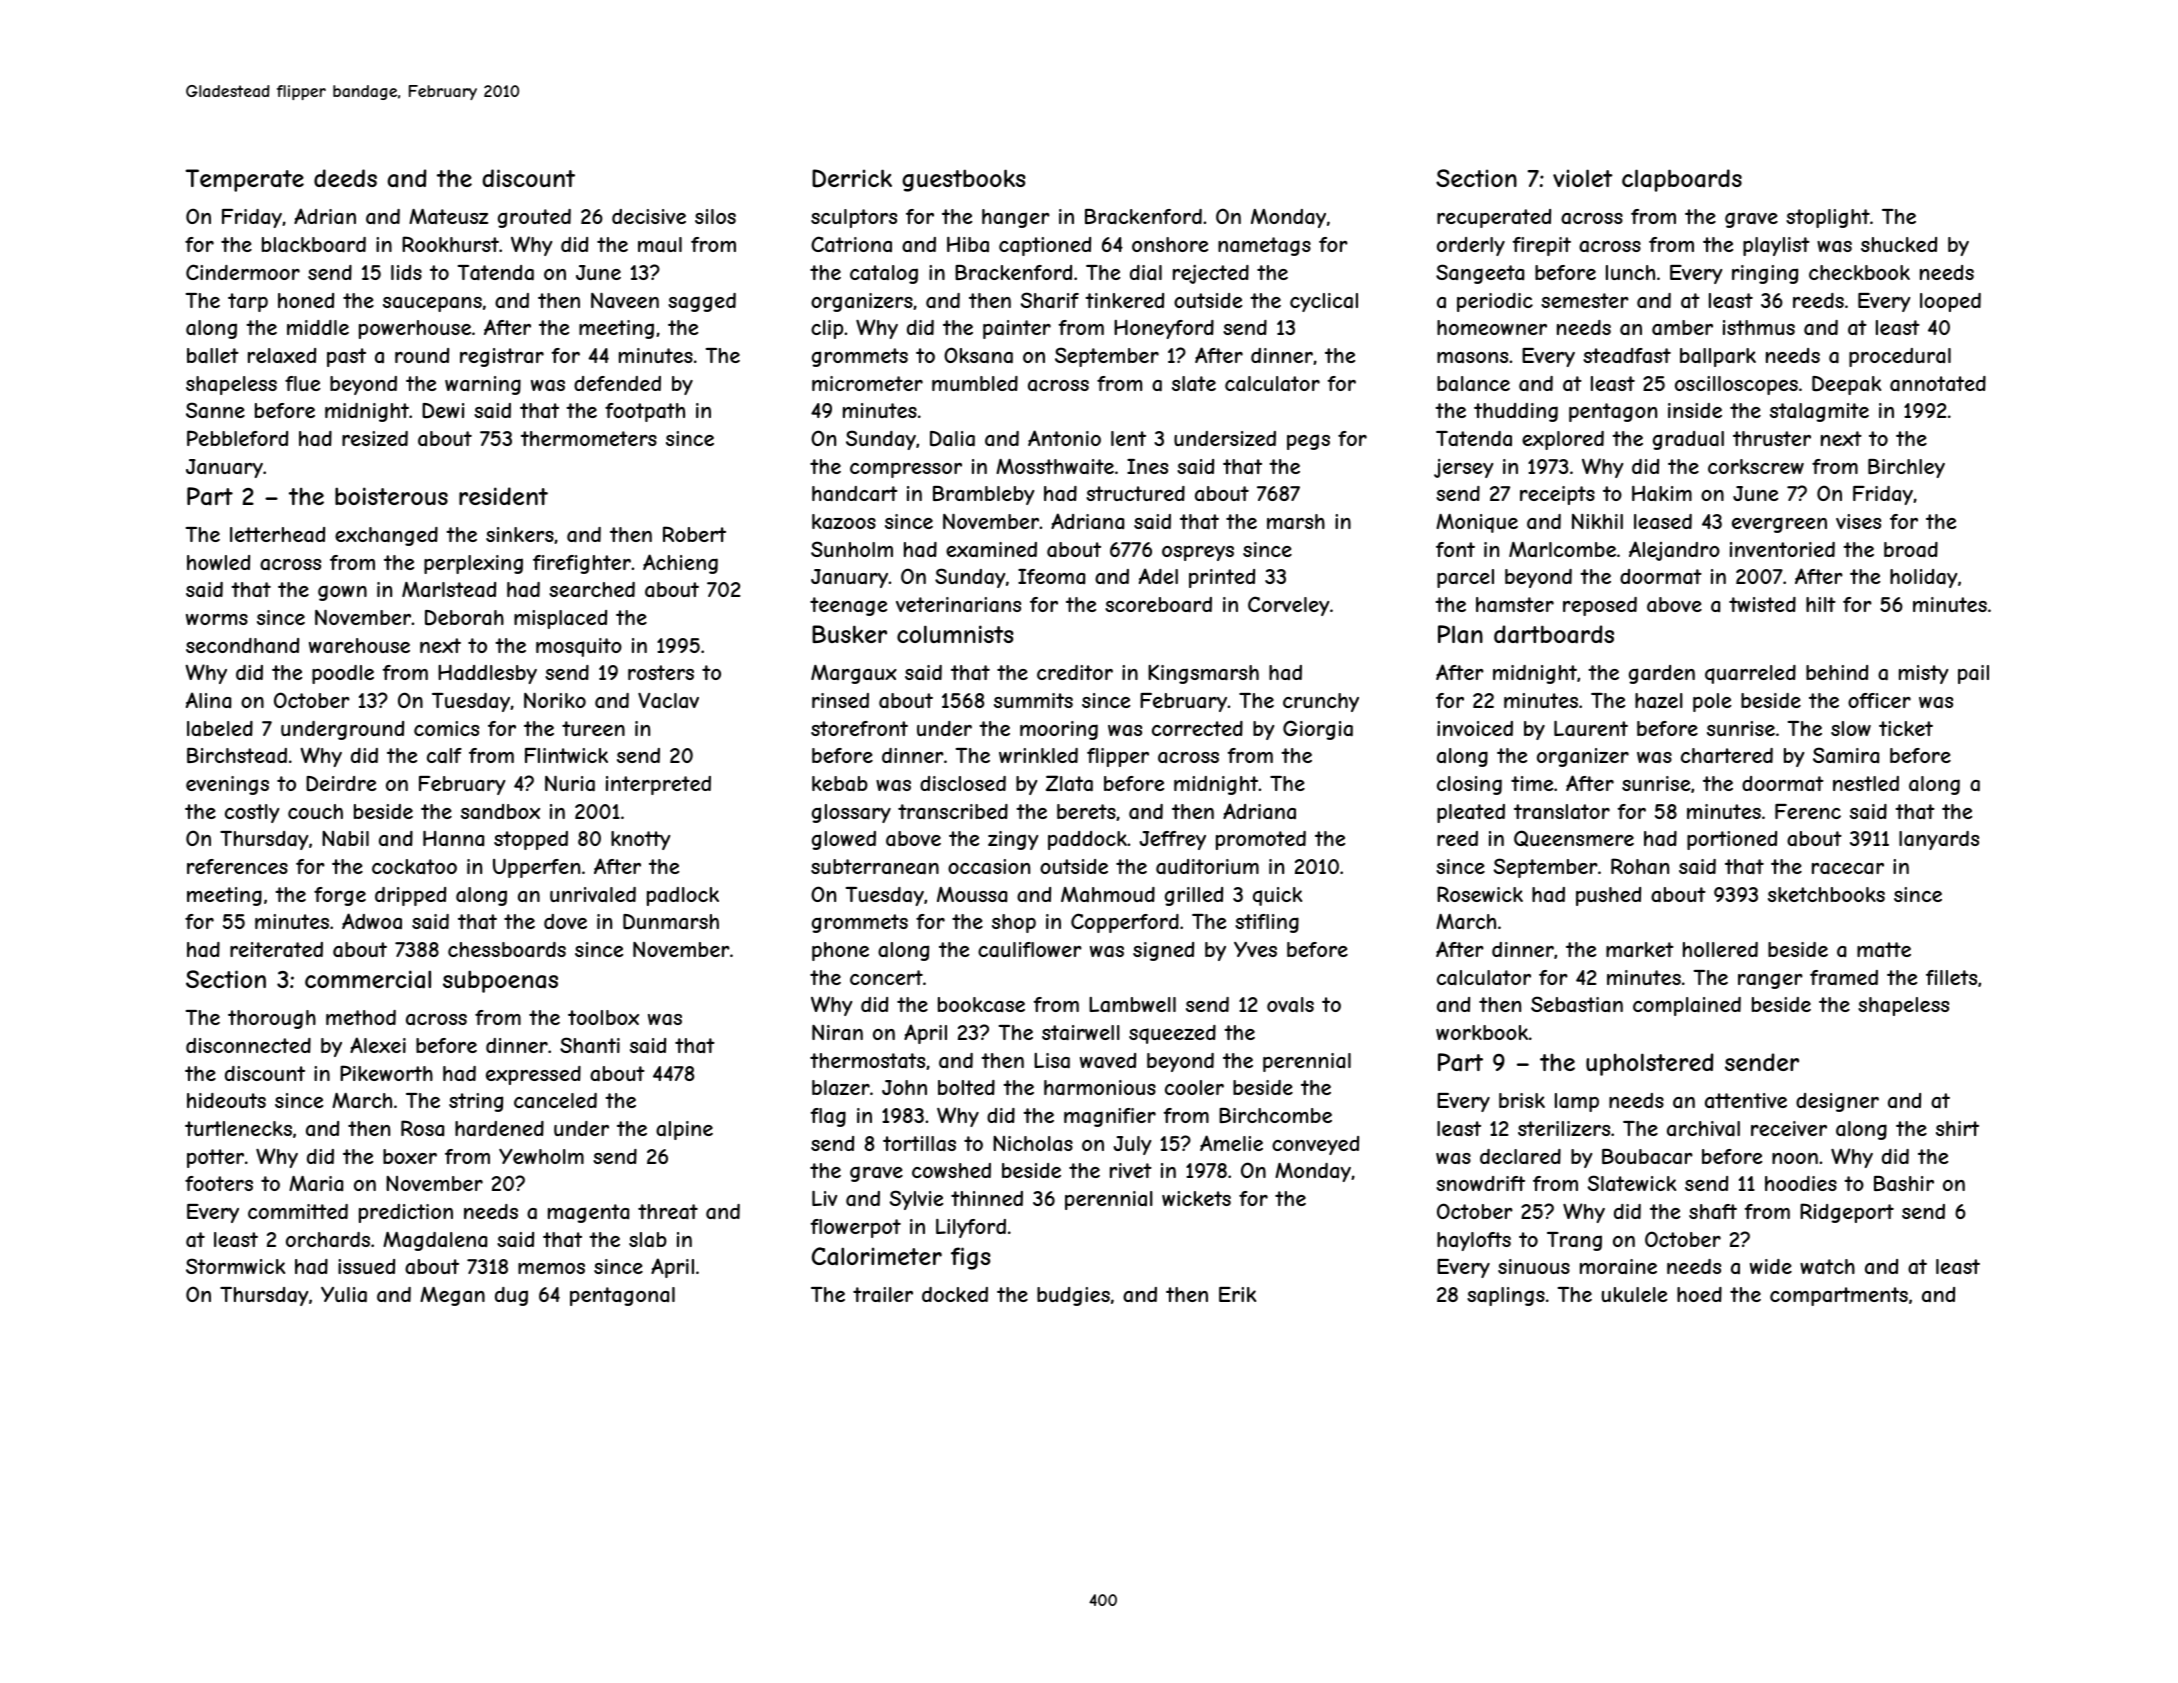 This screenshot has width=2178, height=1683. What do you see at coordinates (1516, 412) in the screenshot?
I see `thudding` at bounding box center [1516, 412].
